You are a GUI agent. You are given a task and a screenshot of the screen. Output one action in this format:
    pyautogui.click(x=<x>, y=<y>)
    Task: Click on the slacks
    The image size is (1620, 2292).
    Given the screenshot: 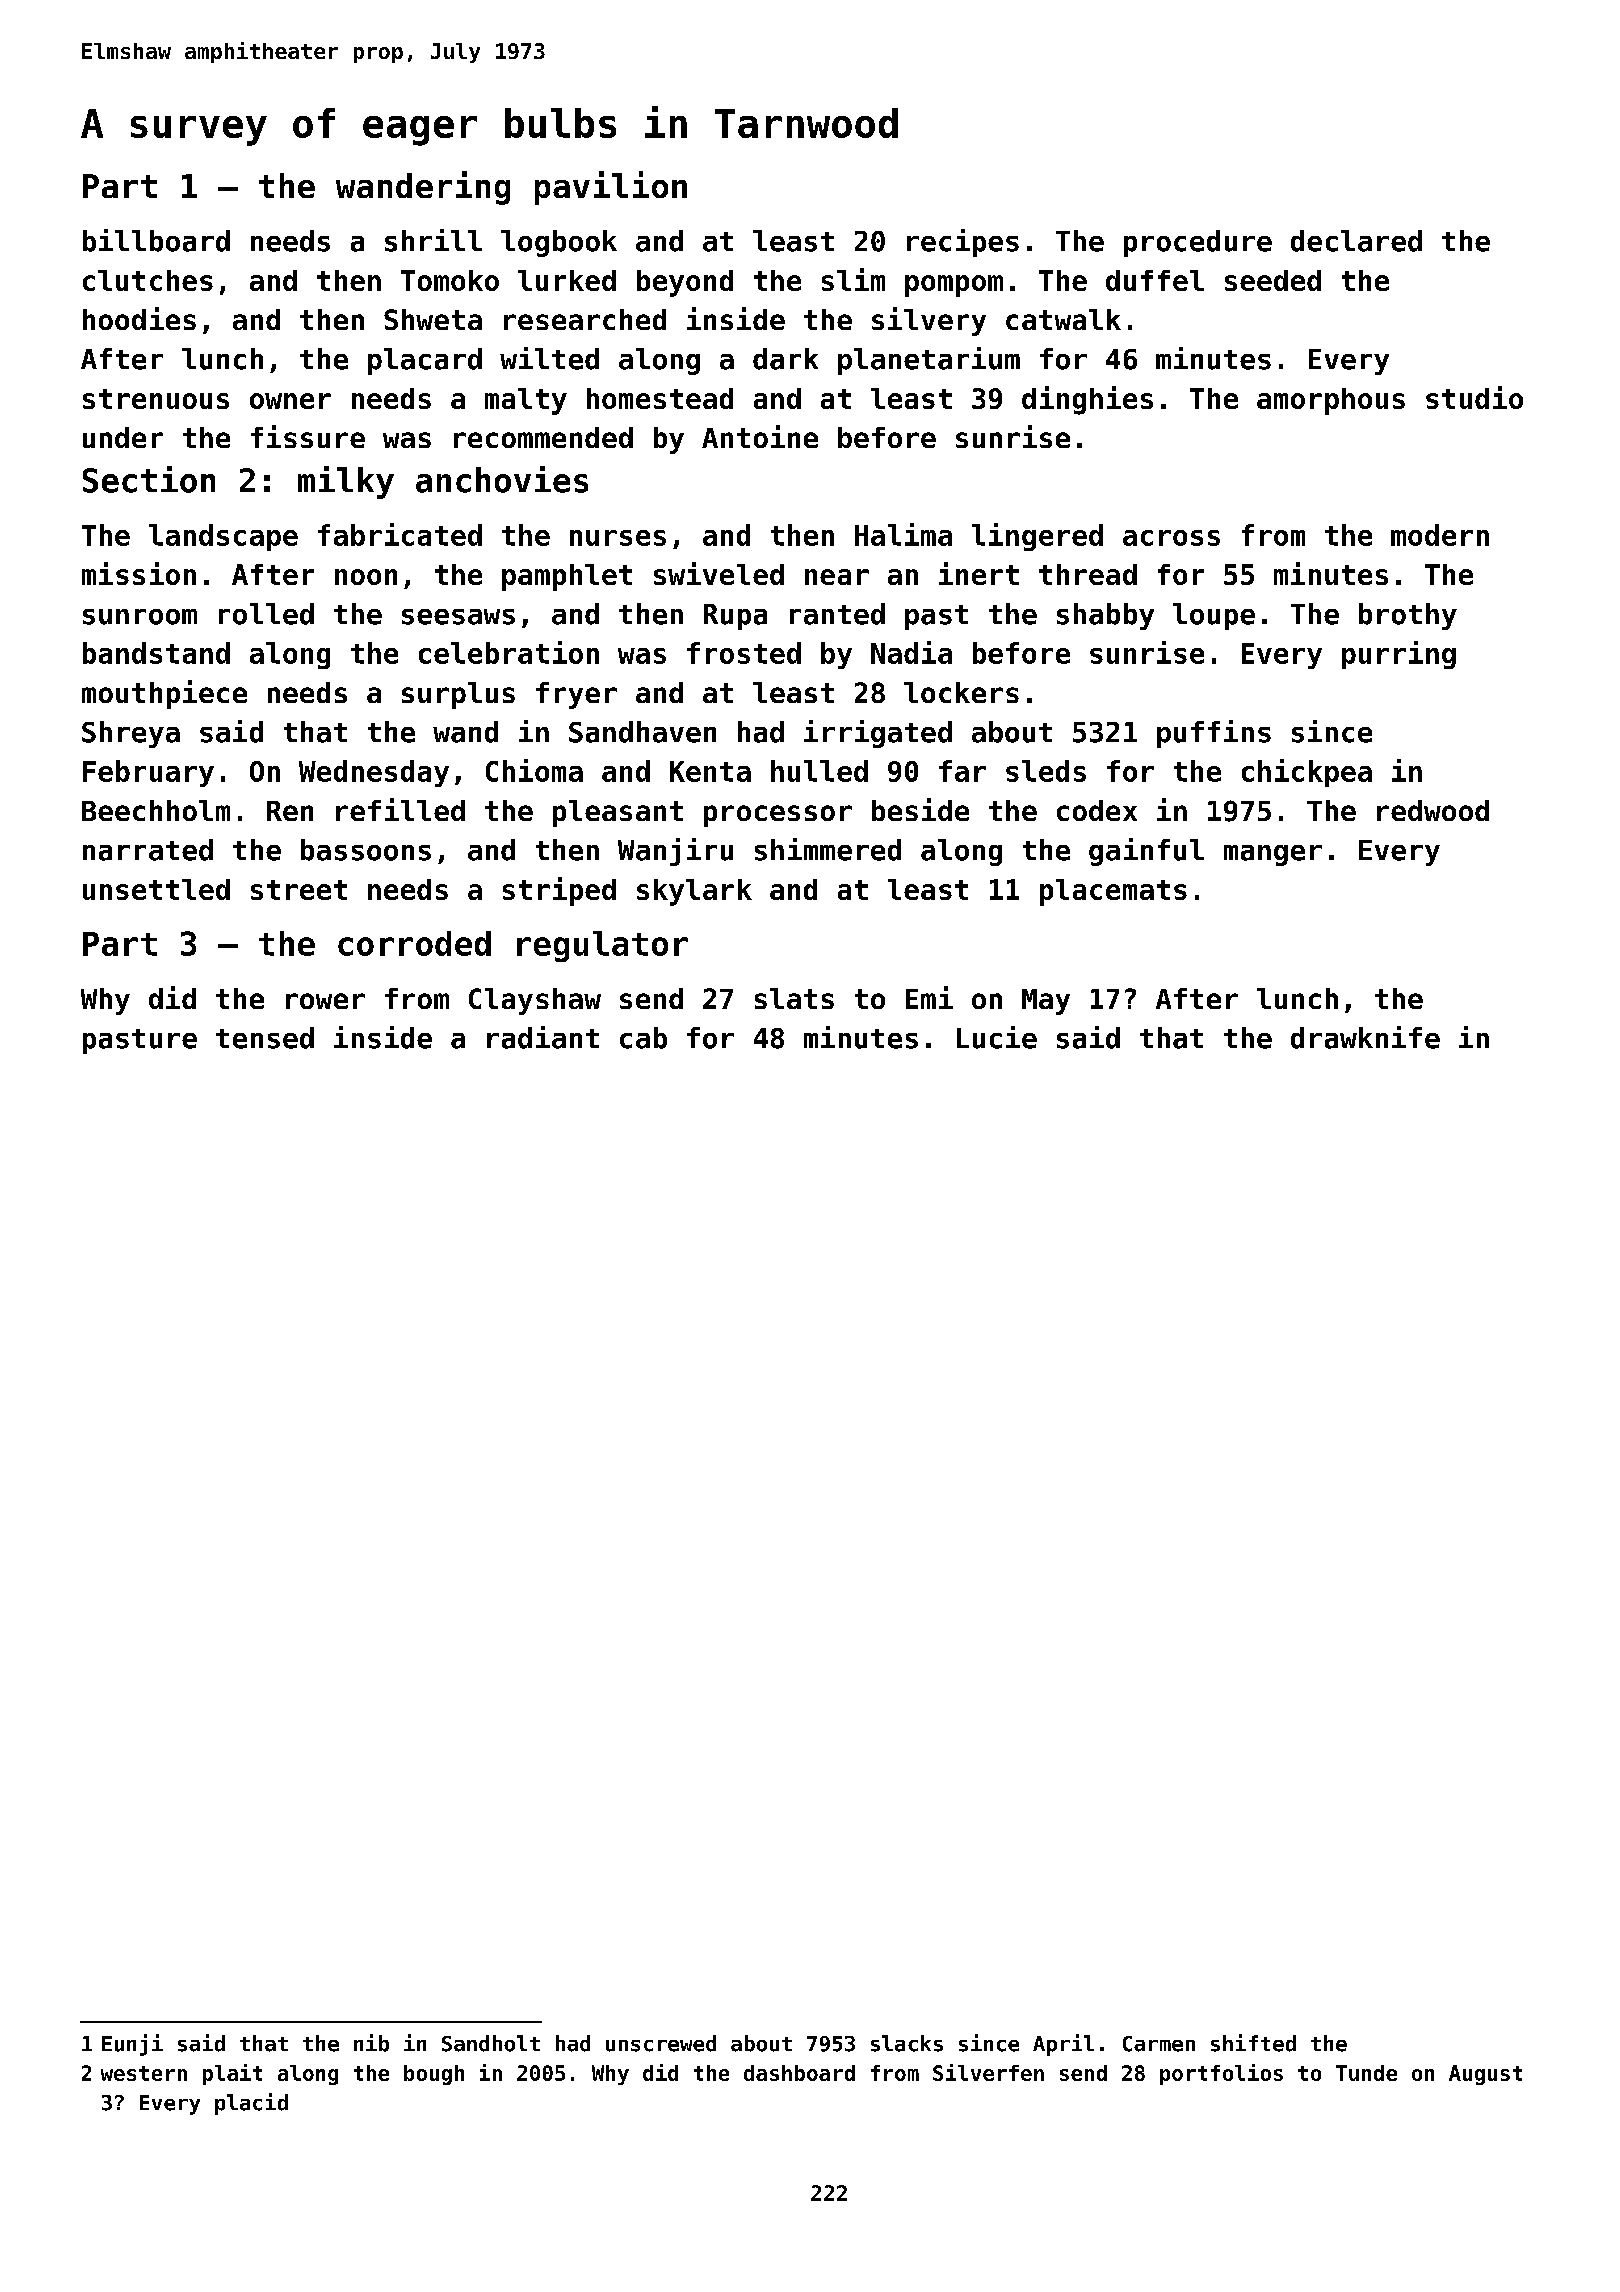 What is the action you would take?
    pyautogui.click(x=907, y=2043)
